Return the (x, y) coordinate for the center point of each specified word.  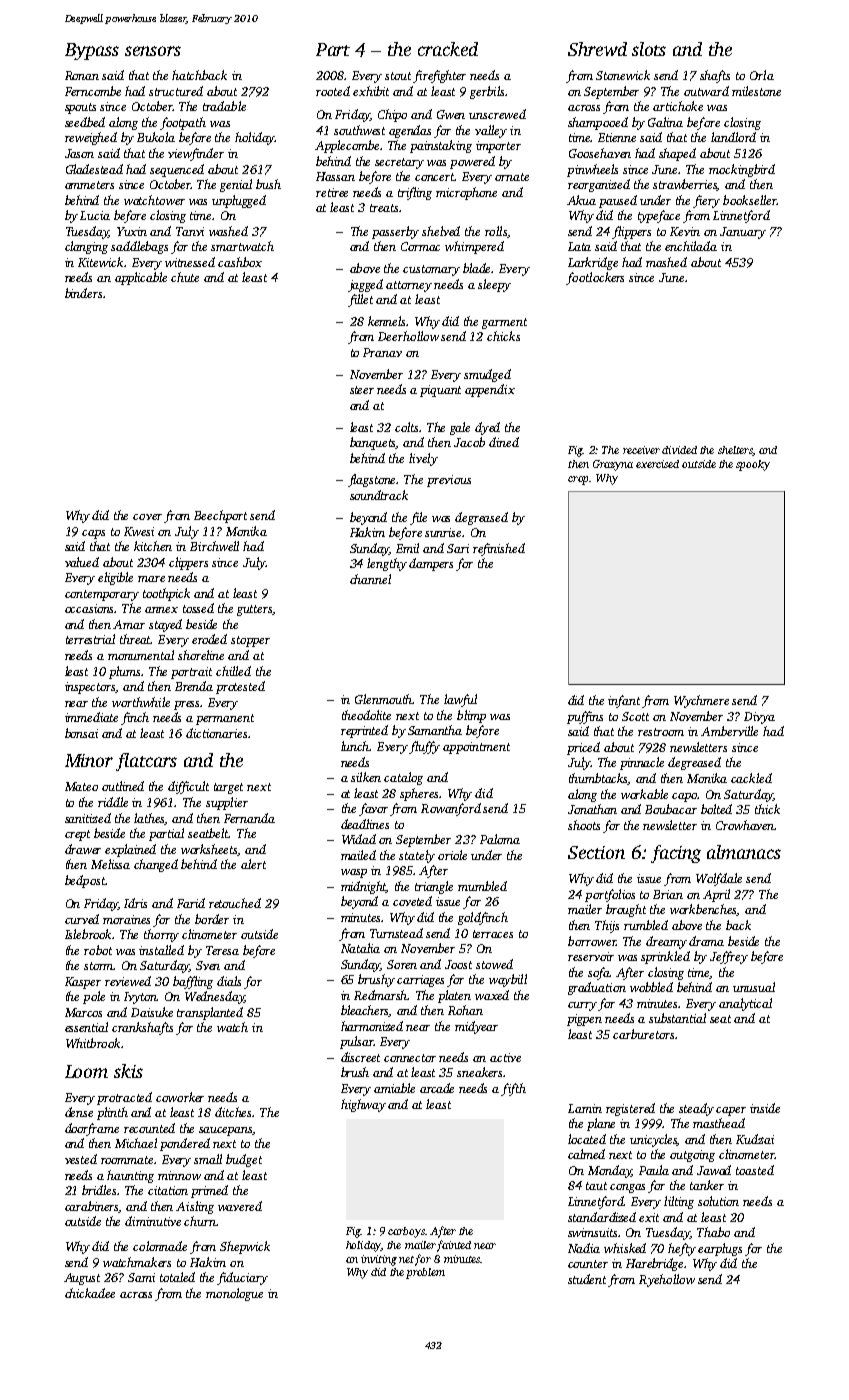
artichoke (678, 106)
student (587, 1279)
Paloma (500, 839)
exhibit (371, 91)
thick (767, 809)
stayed (165, 625)
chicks (503, 336)
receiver (641, 450)
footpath (183, 123)
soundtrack (379, 495)
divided (679, 450)
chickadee (90, 1293)
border (212, 919)
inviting (379, 1260)
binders (83, 293)
